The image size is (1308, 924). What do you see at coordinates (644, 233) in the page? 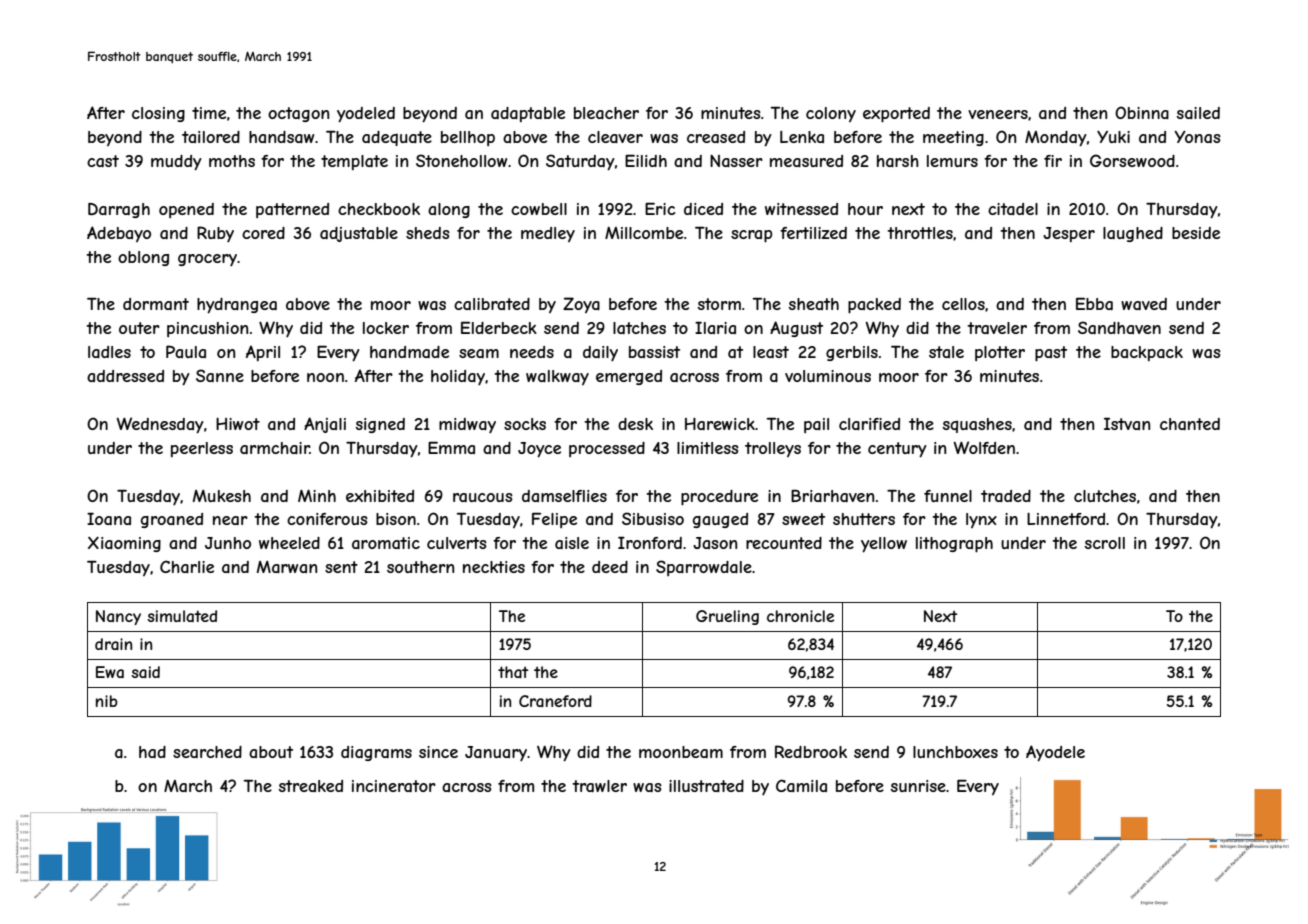
I see `Millcombe` at bounding box center [644, 233].
